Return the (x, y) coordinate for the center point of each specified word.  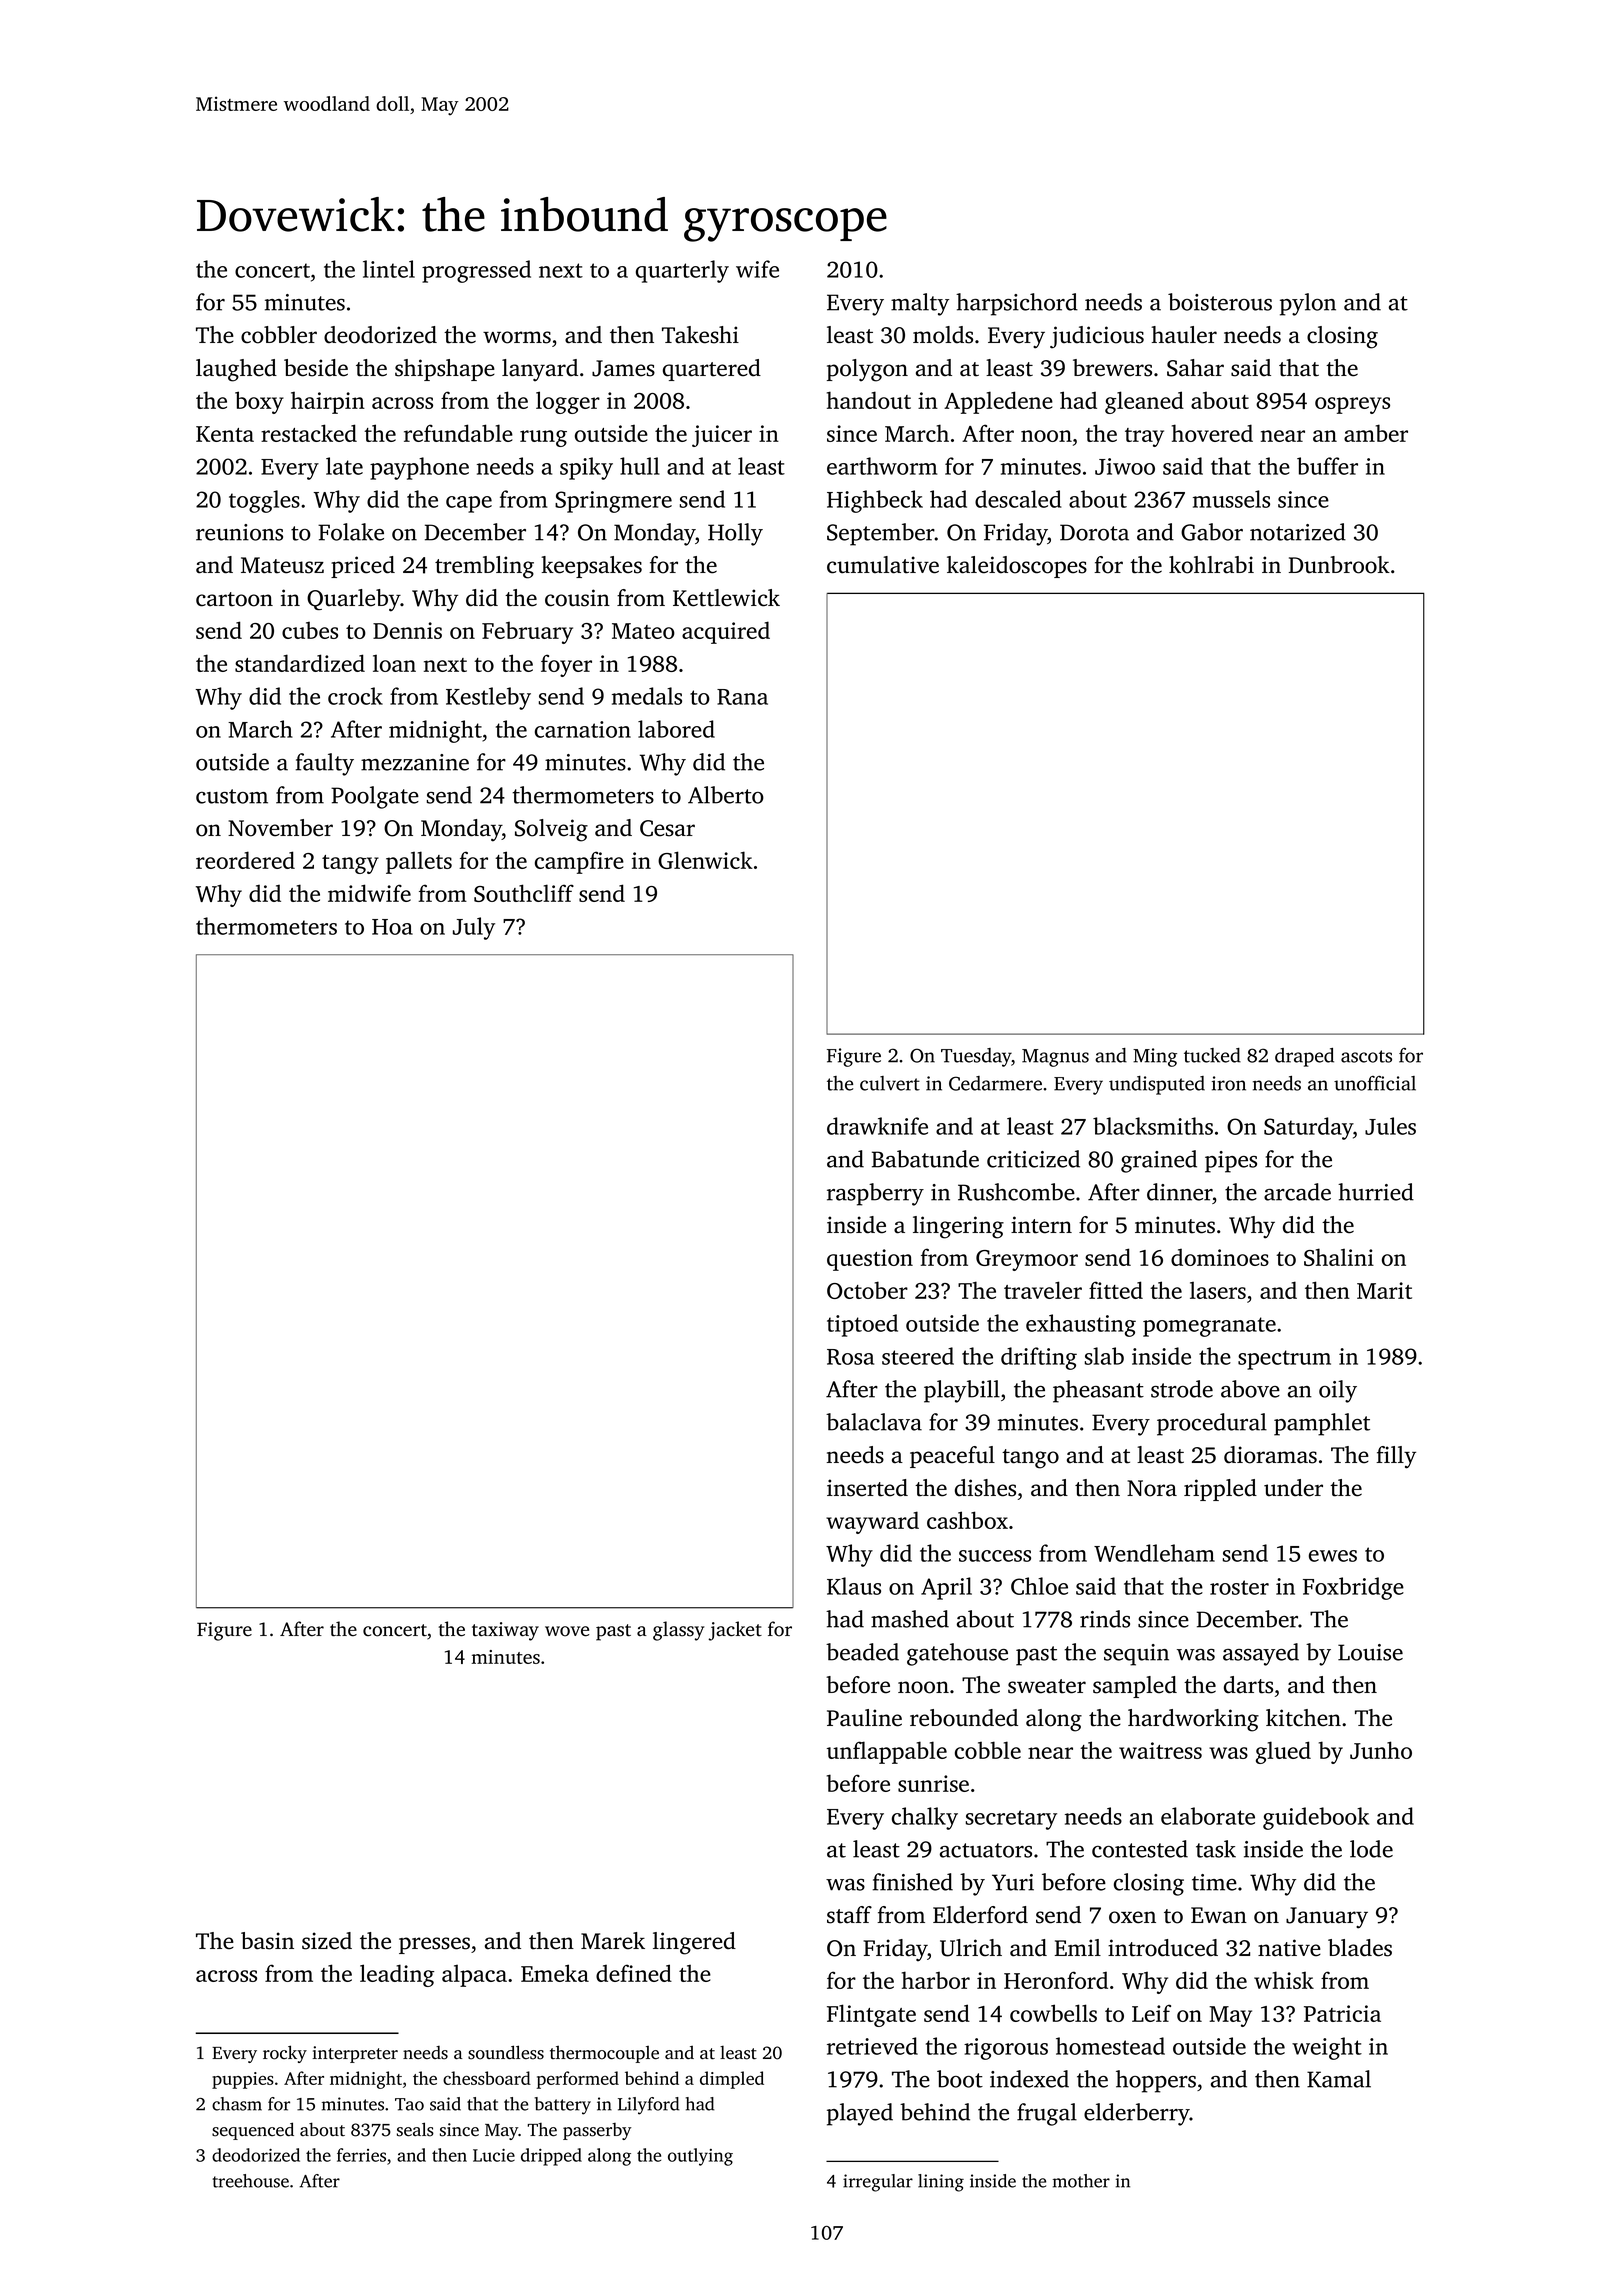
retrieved (872, 2046)
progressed (476, 271)
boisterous (1220, 302)
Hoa (392, 927)
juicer (722, 436)
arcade (1297, 1192)
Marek (613, 1941)
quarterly (682, 271)
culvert (890, 1083)
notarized (1298, 532)
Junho (1381, 1750)
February (527, 633)
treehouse (250, 2181)
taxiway (505, 1631)
